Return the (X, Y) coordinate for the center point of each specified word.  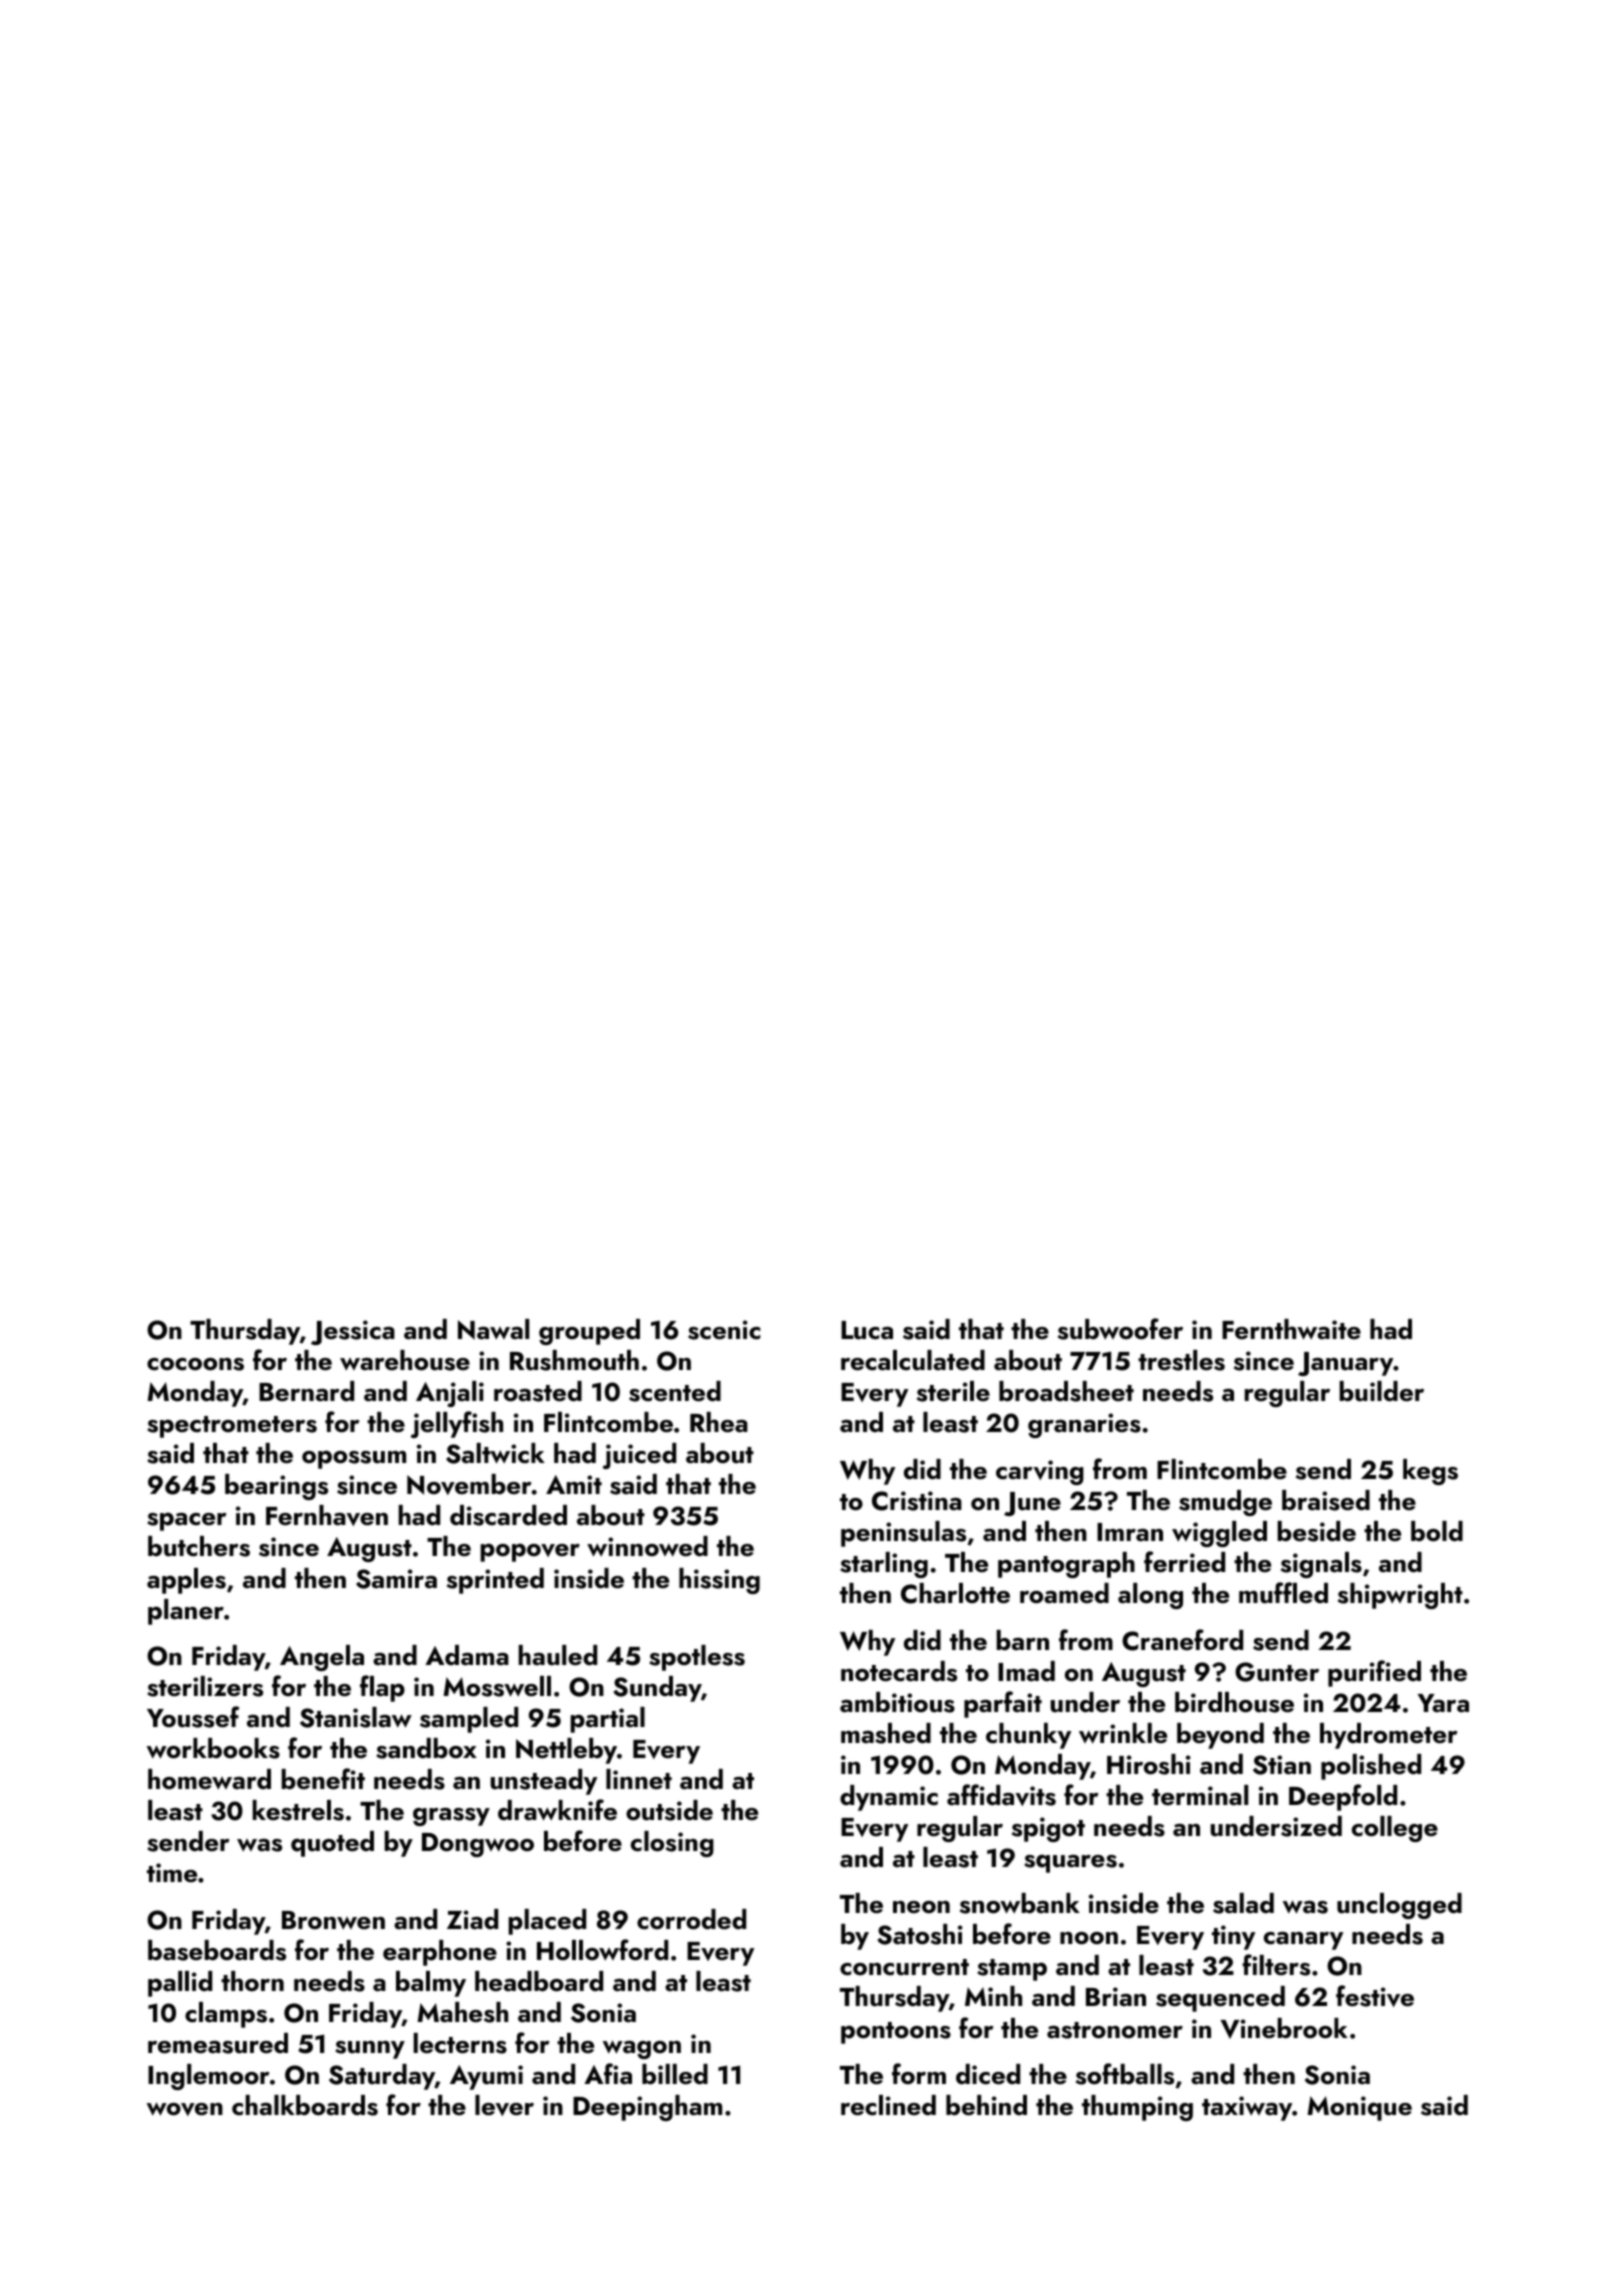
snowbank (1020, 1903)
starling (884, 1565)
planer (186, 1612)
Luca (867, 1330)
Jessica (353, 1332)
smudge (1225, 1503)
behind (986, 2105)
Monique (1359, 2108)
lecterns (460, 2043)
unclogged (1399, 1906)
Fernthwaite (1291, 1329)
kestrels (298, 1810)
